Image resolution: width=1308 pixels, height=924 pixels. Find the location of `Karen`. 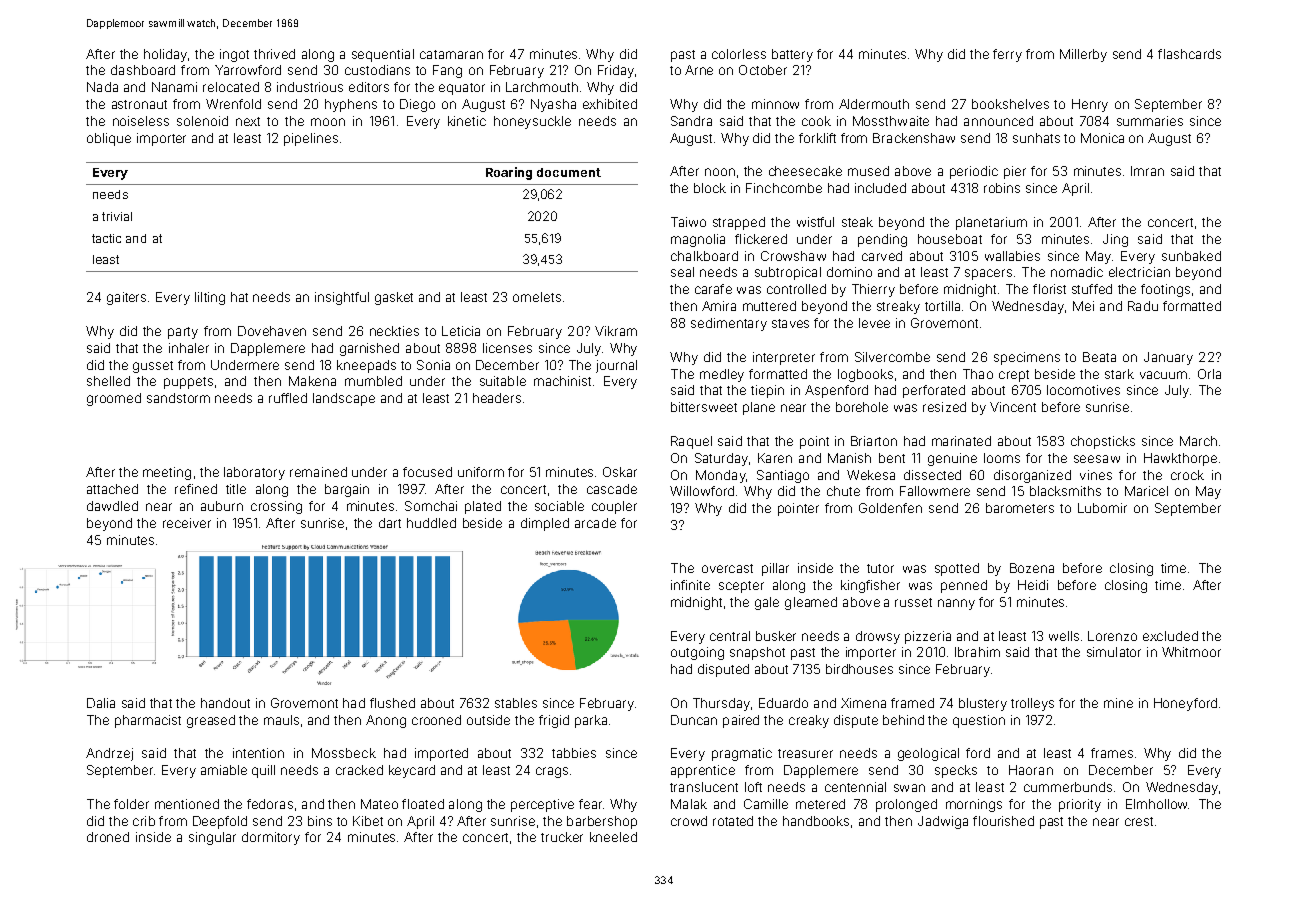

Karen is located at coordinates (775, 458).
